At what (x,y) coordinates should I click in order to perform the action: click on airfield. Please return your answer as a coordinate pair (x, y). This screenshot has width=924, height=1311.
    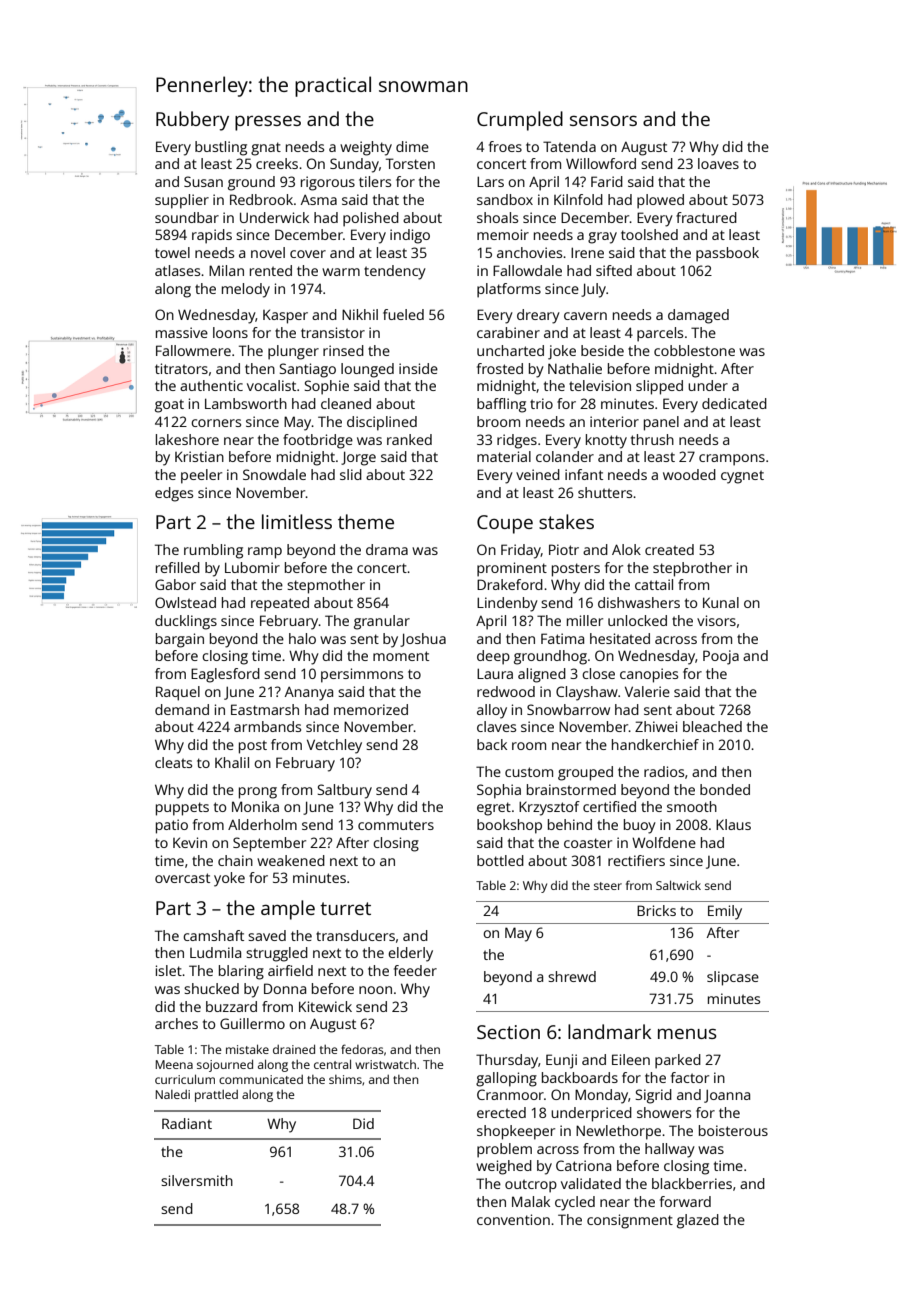
    Looking at the image, I should click on (290, 970).
